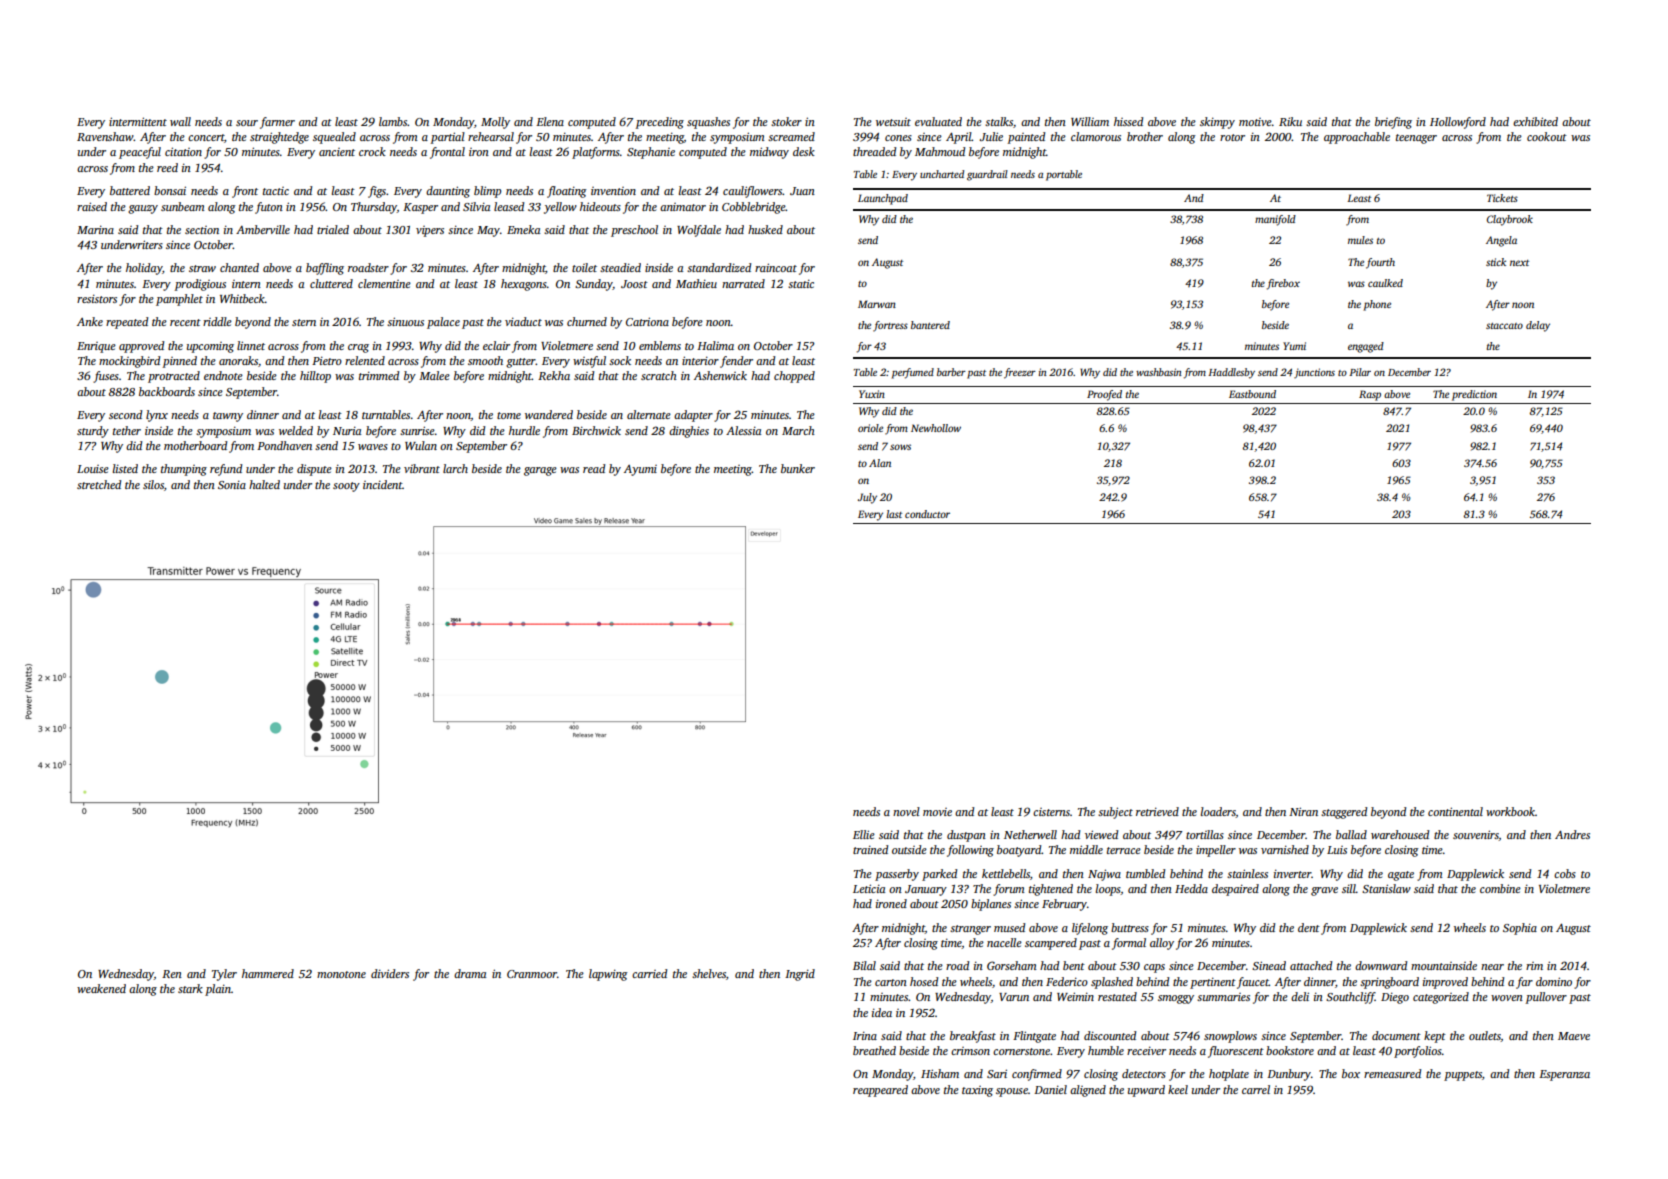  I want to click on fortress, so click(890, 326).
